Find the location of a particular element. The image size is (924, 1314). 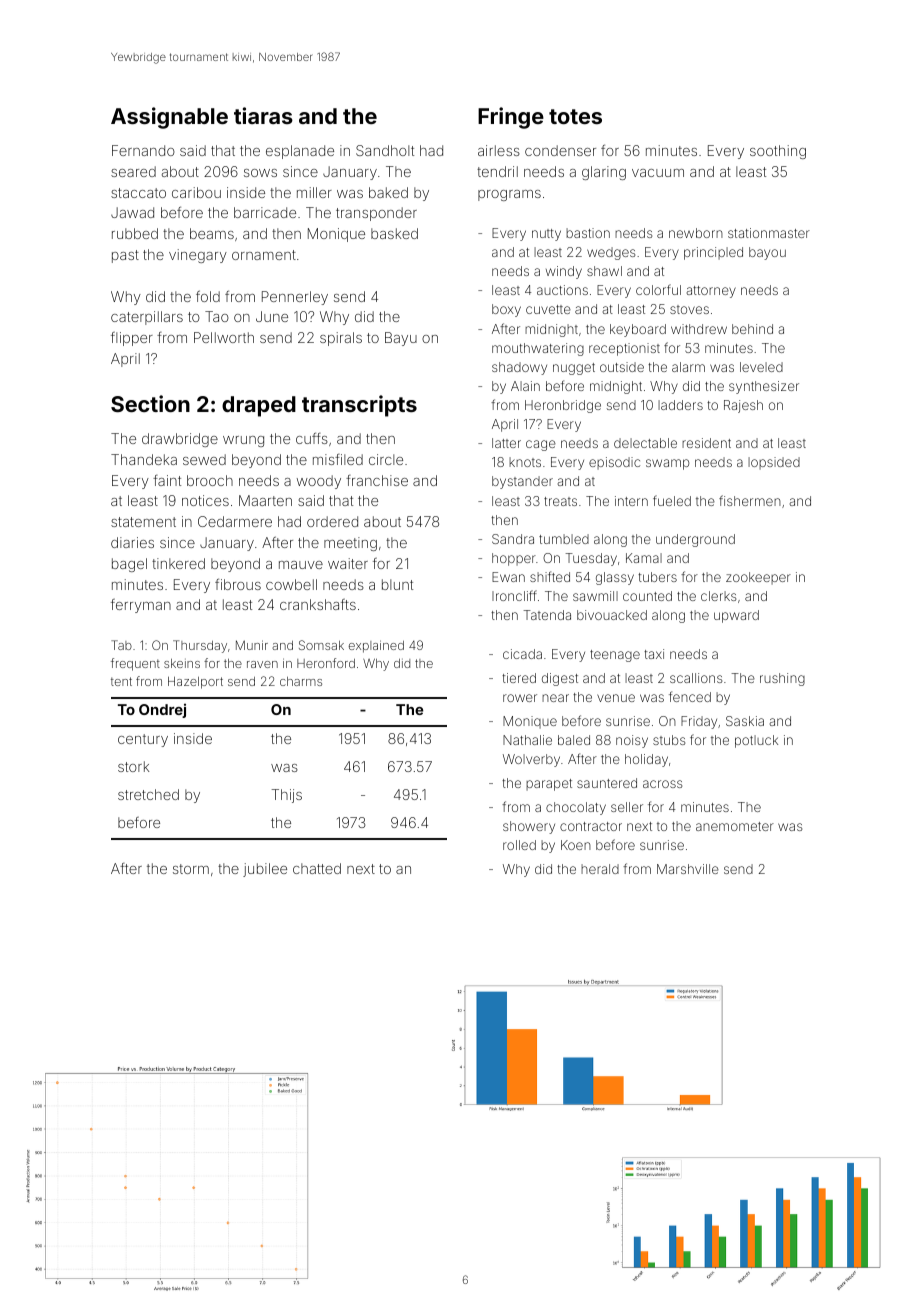

underground is located at coordinates (695, 540).
